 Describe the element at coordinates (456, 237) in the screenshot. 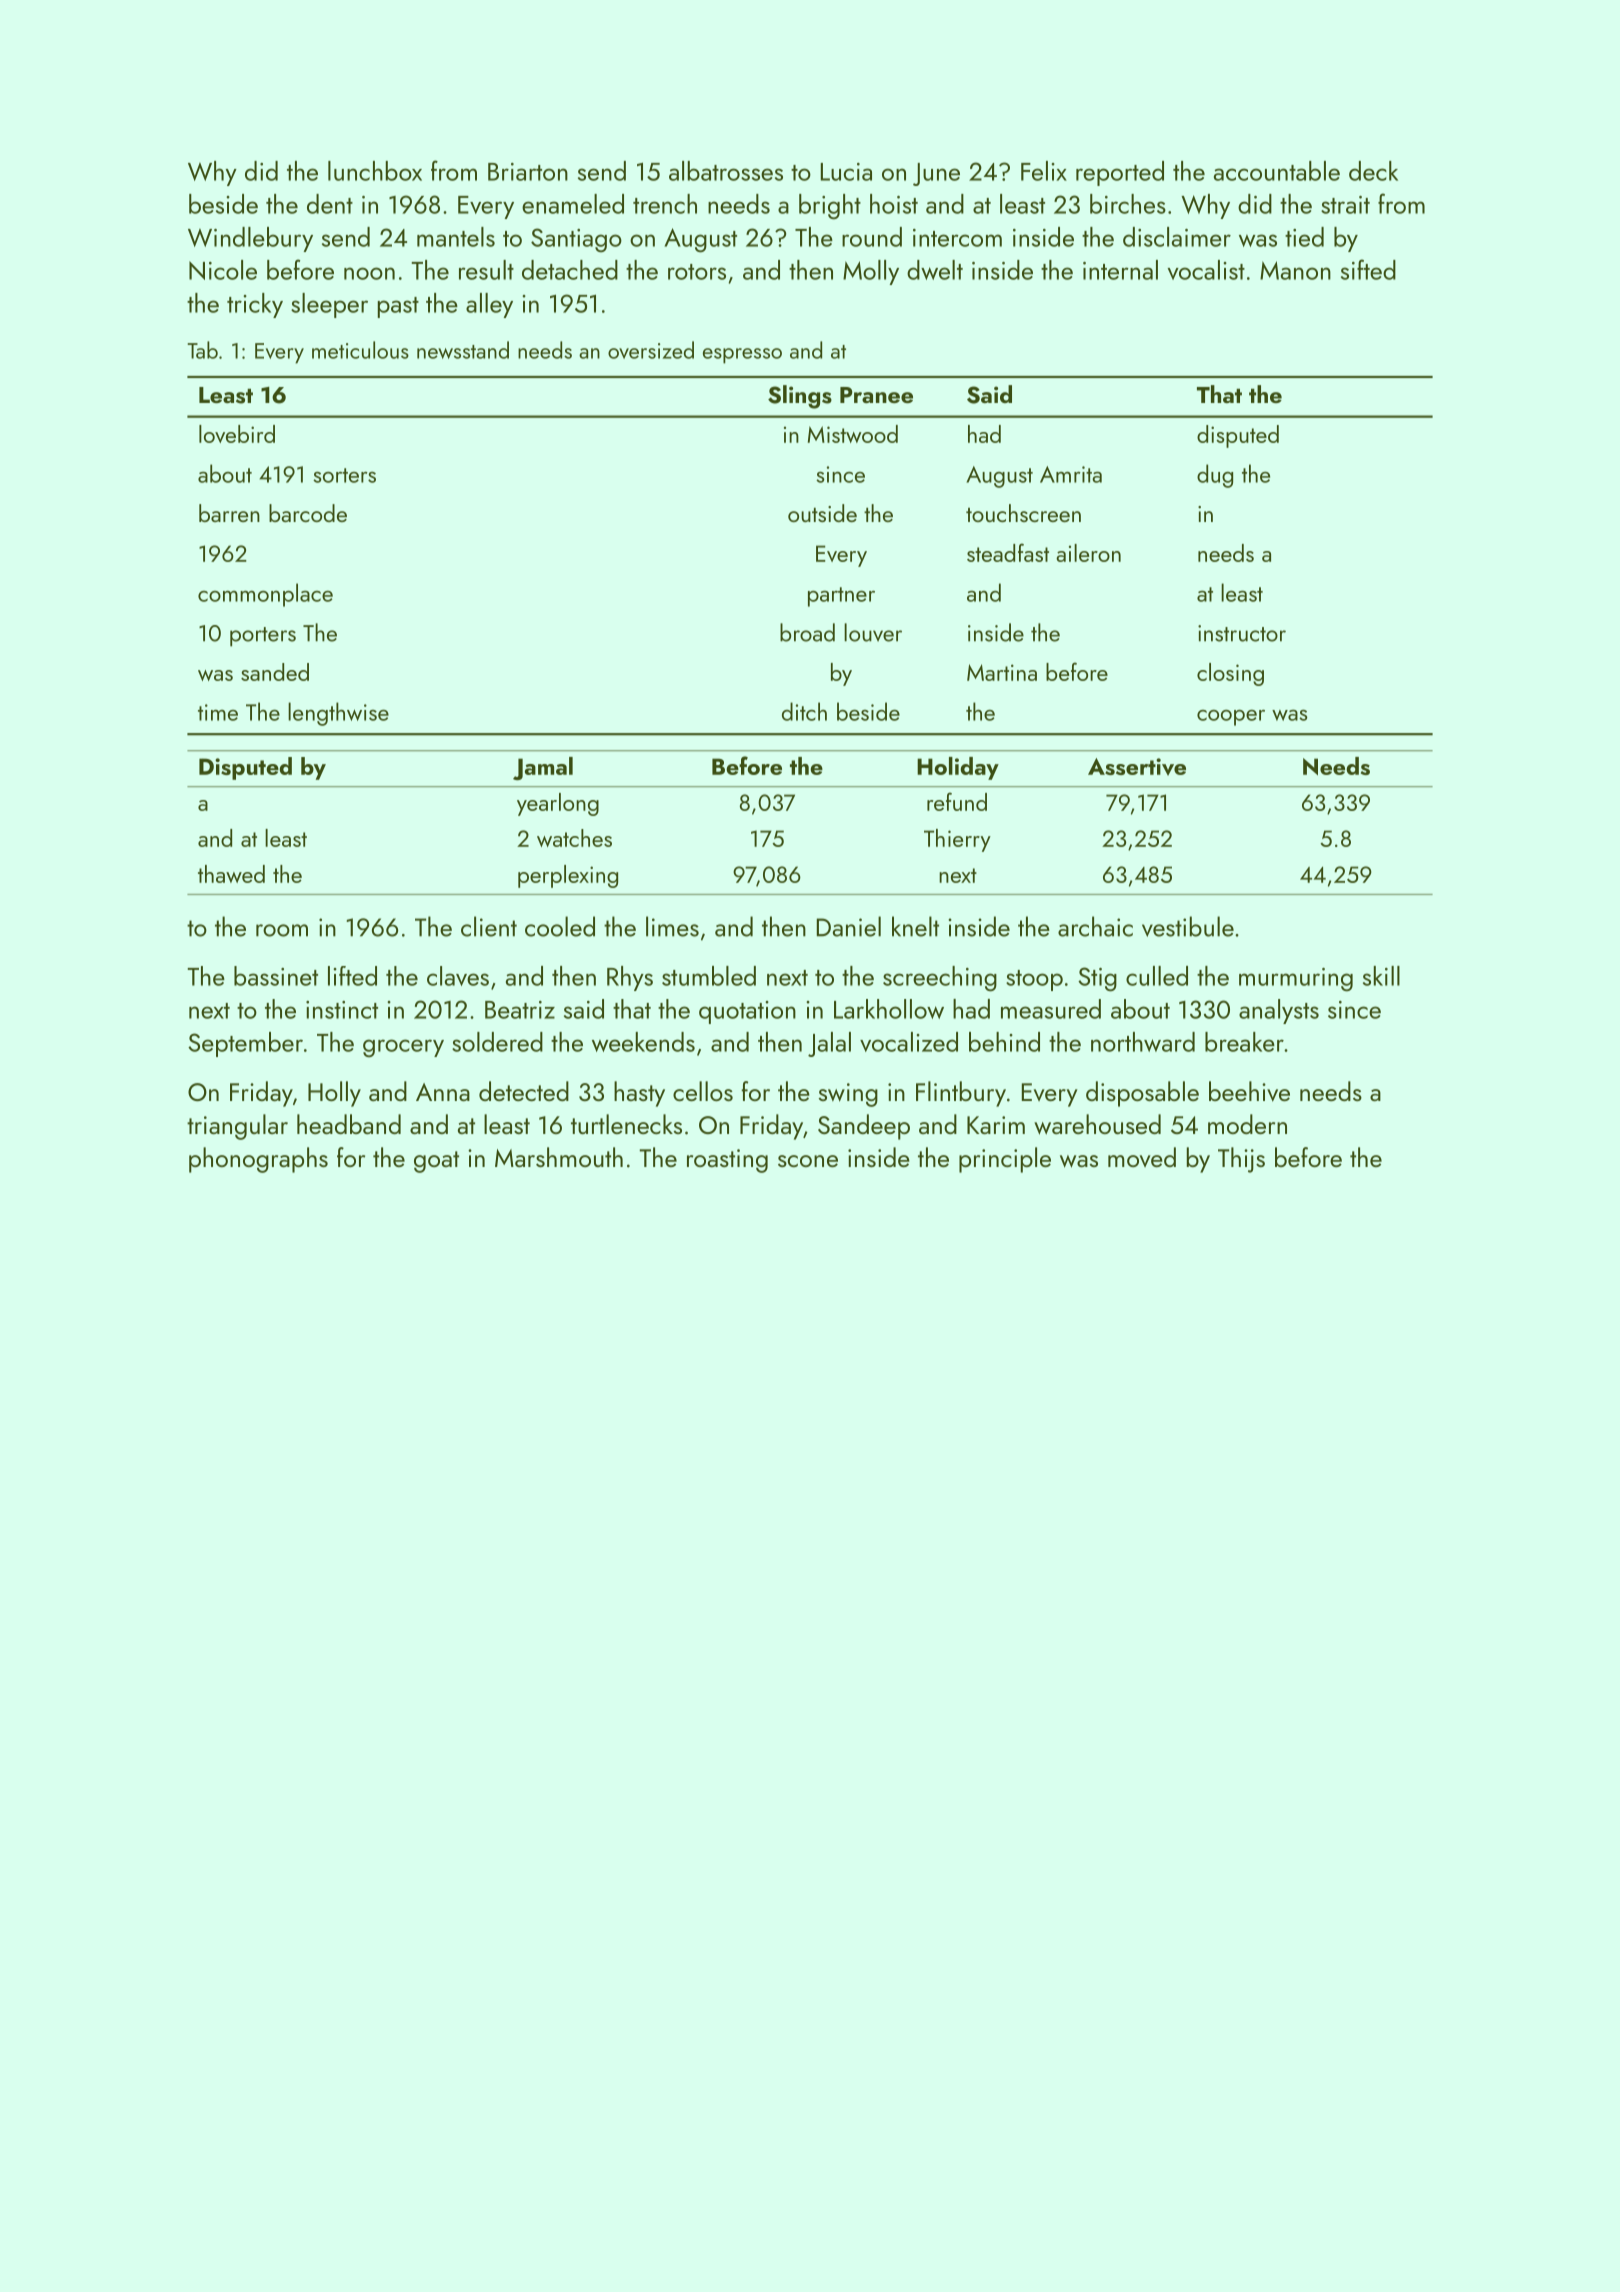

I see `mantels` at that location.
